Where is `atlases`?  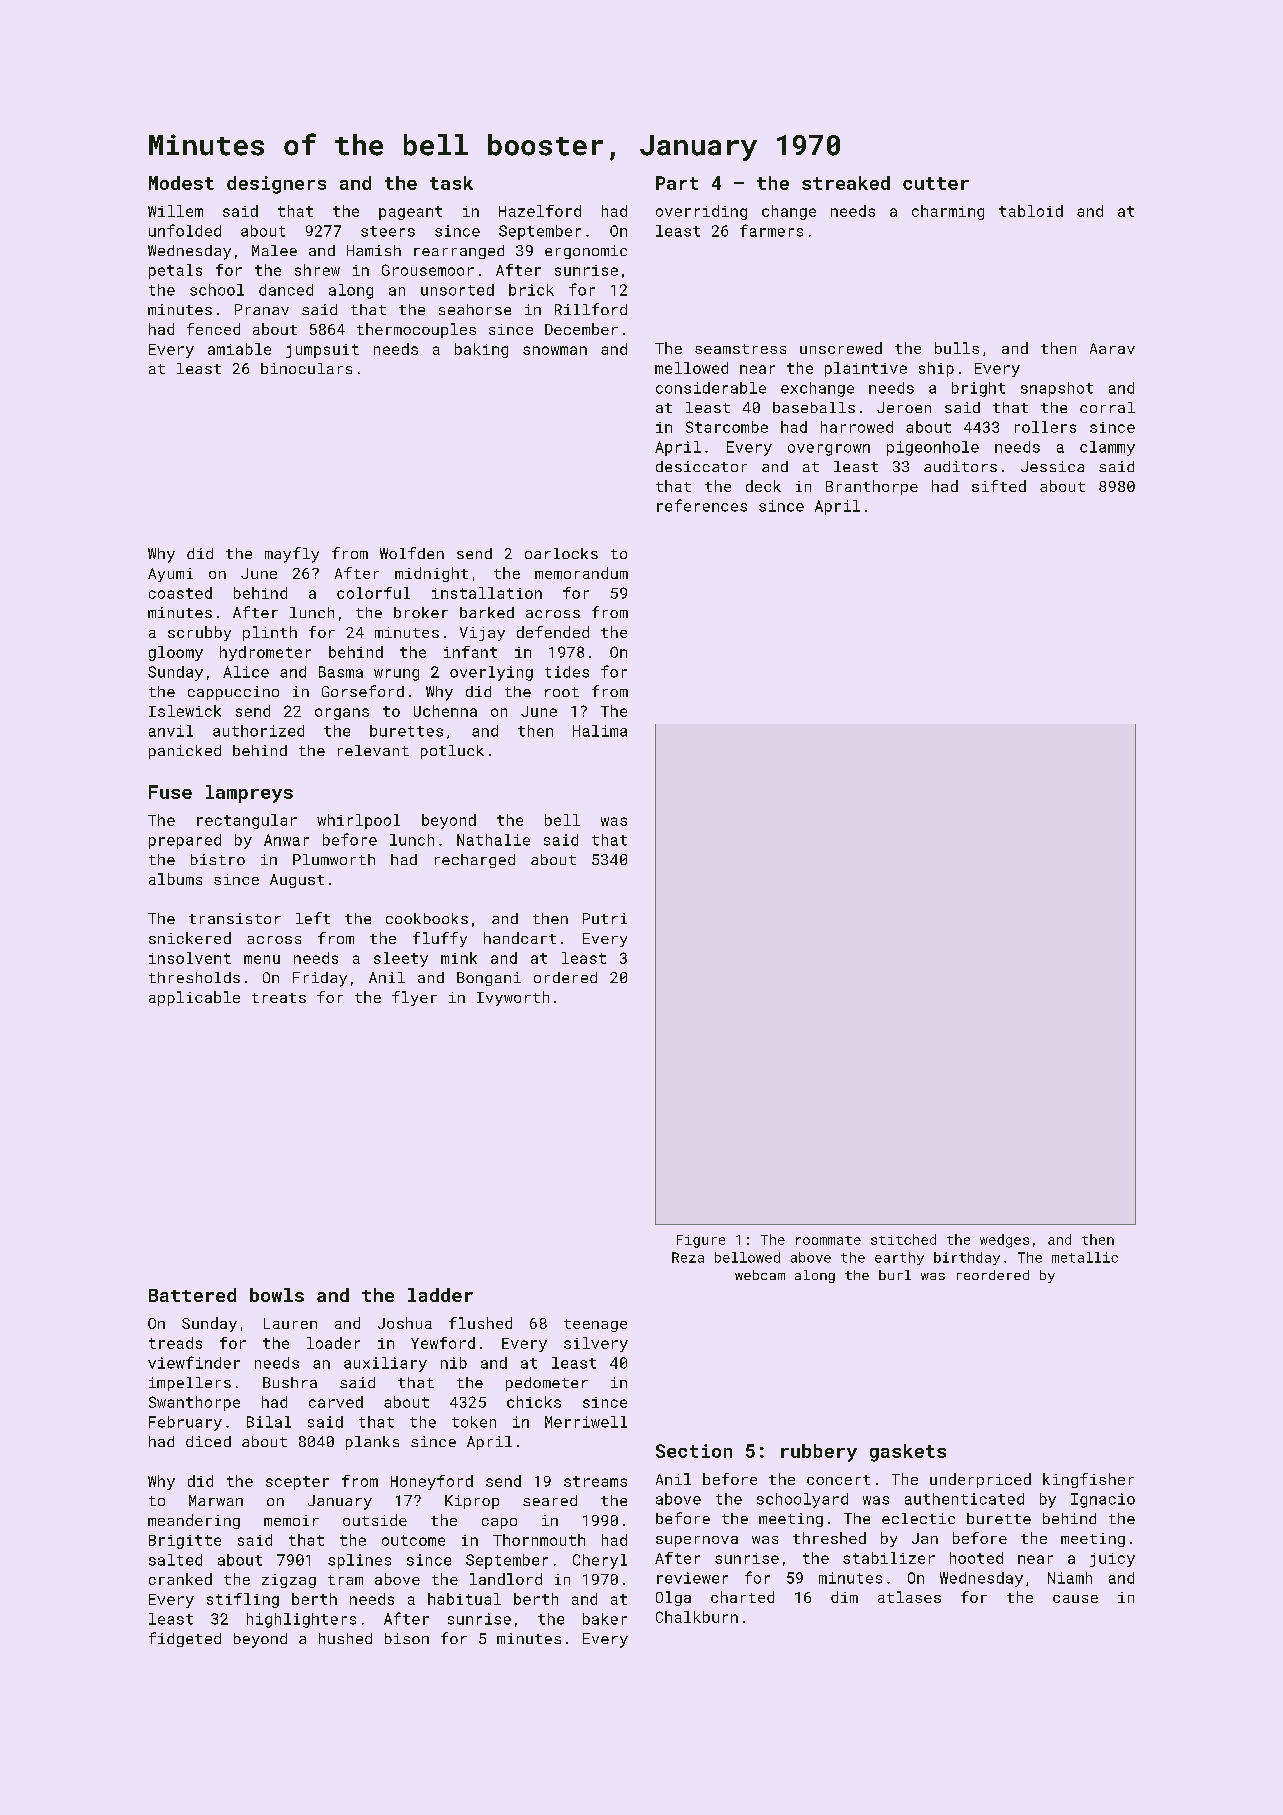 atlases is located at coordinates (909, 1597).
